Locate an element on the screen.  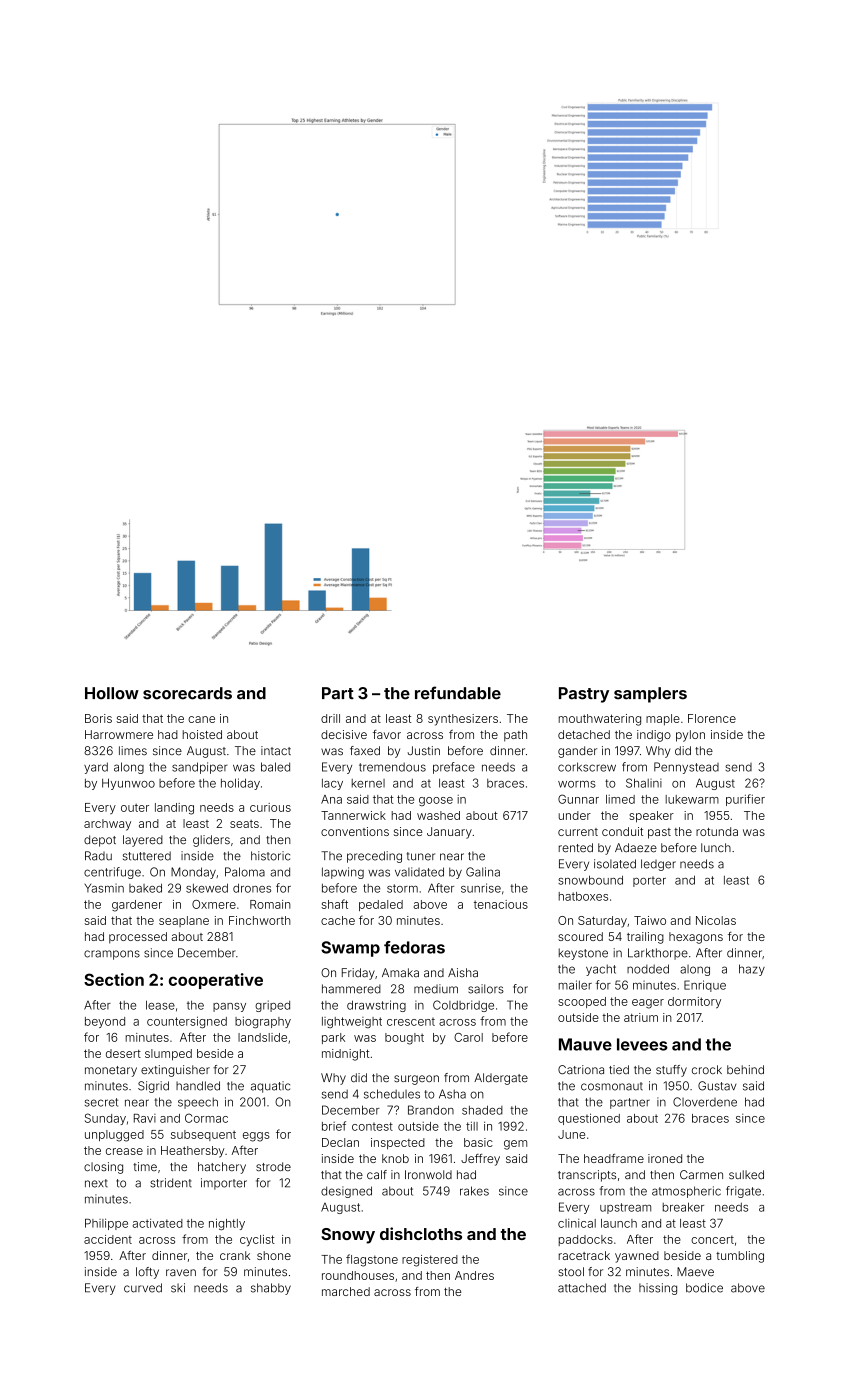
Philippe is located at coordinates (106, 1224).
